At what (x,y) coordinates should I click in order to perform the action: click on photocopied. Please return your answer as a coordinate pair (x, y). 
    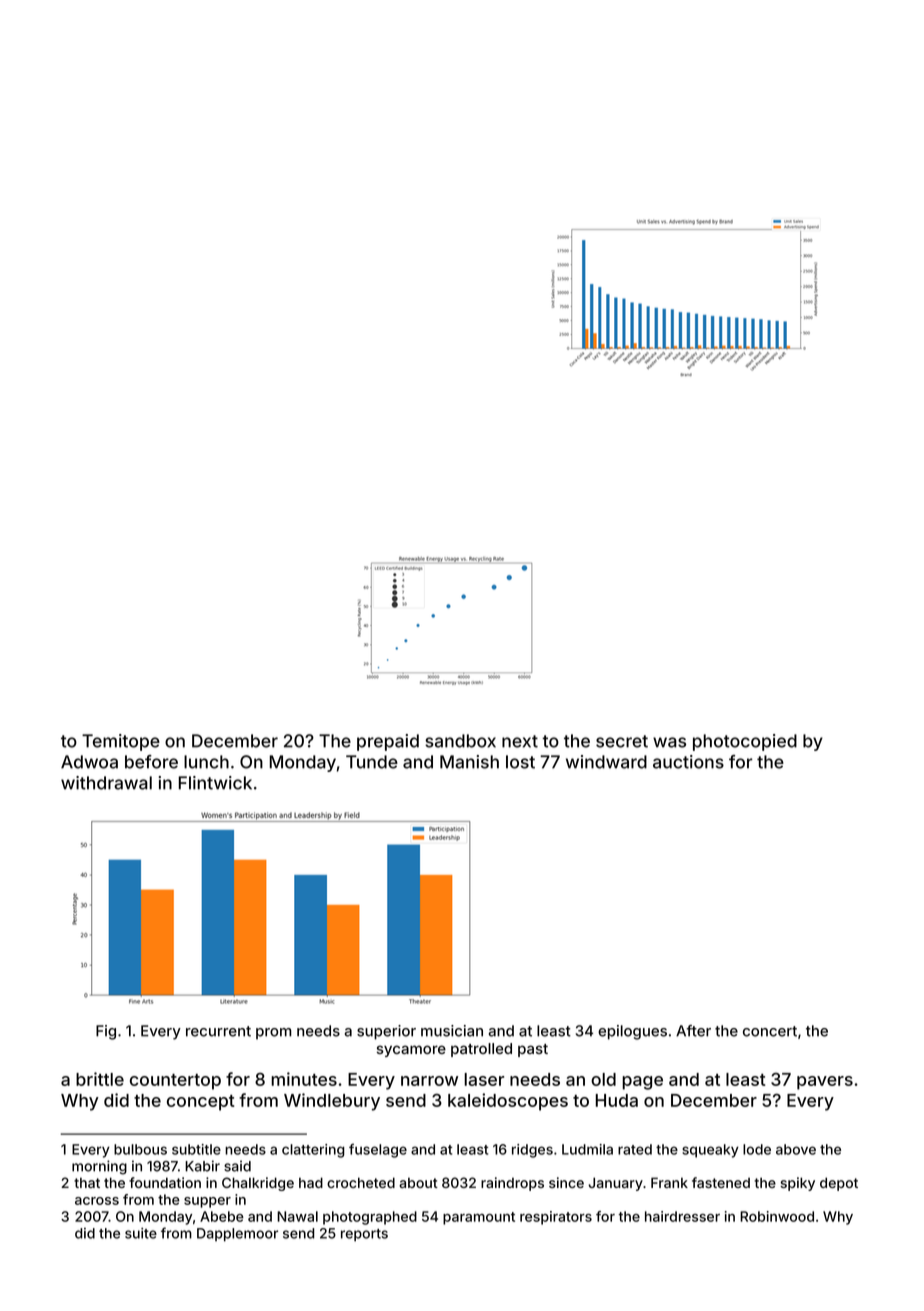
    Looking at the image, I should click on (745, 742).
